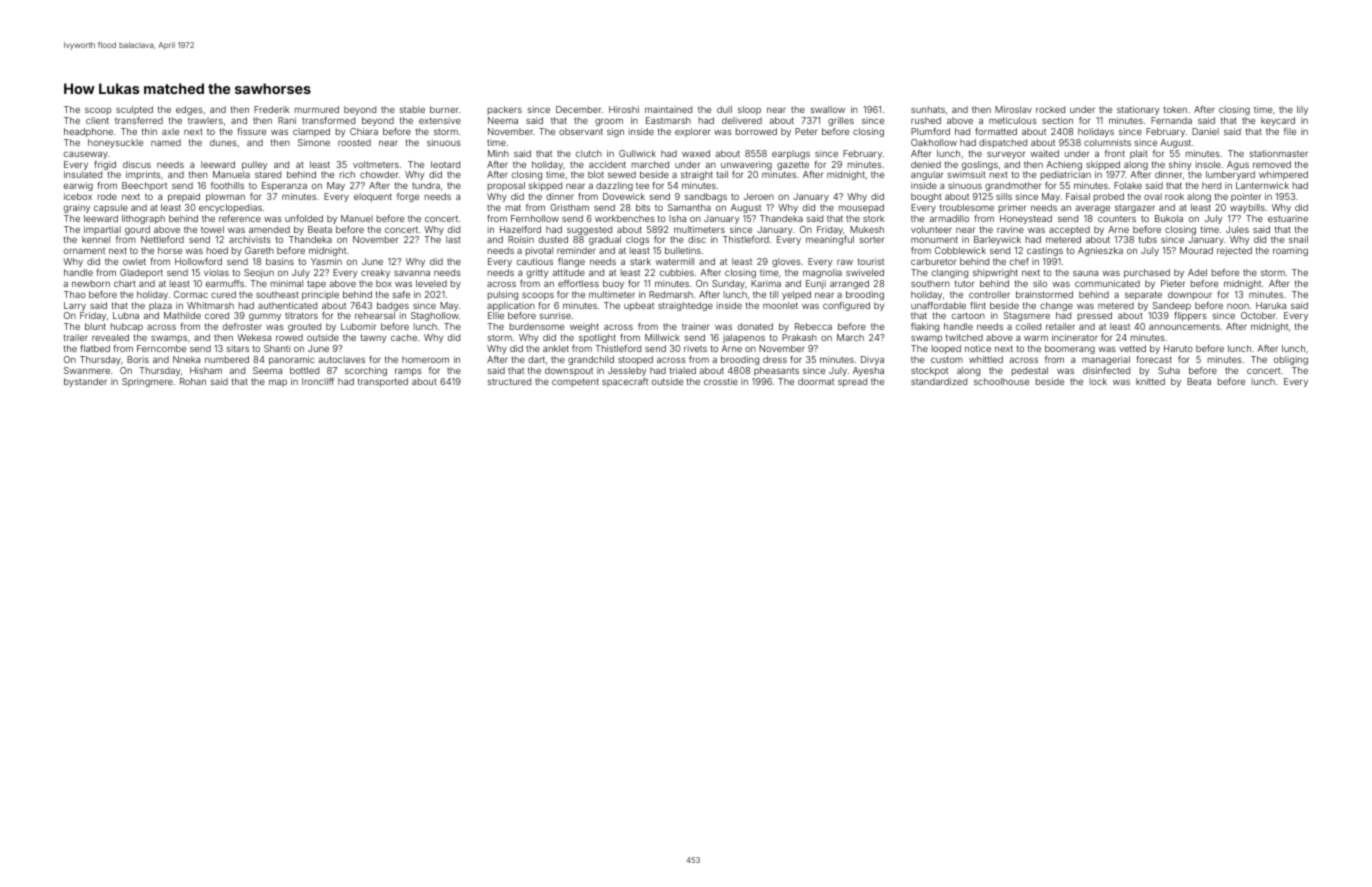  Describe the element at coordinates (161, 348) in the screenshot. I see `Ferncombe` at that location.
